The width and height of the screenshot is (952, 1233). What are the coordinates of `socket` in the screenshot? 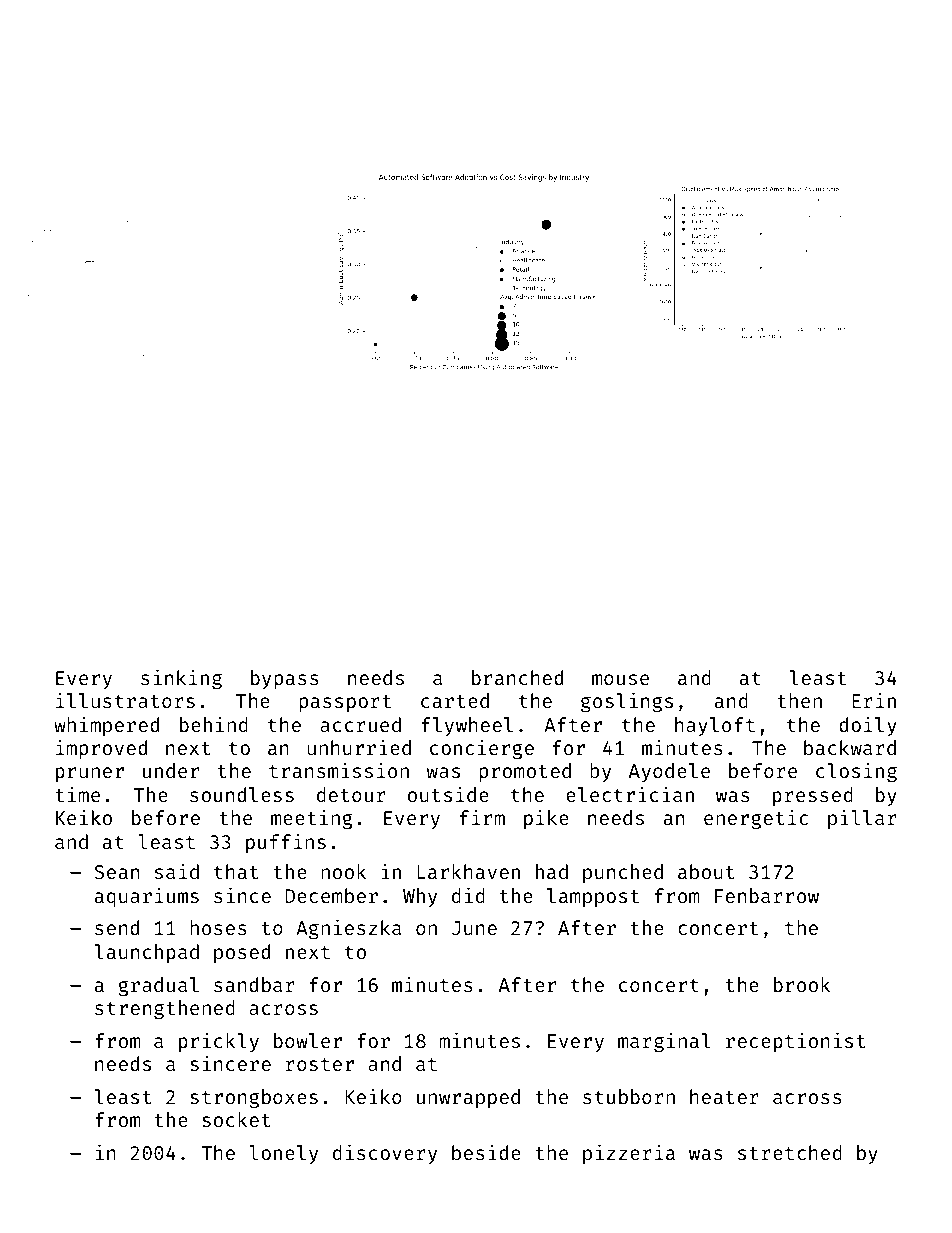 It's located at (236, 1119).
